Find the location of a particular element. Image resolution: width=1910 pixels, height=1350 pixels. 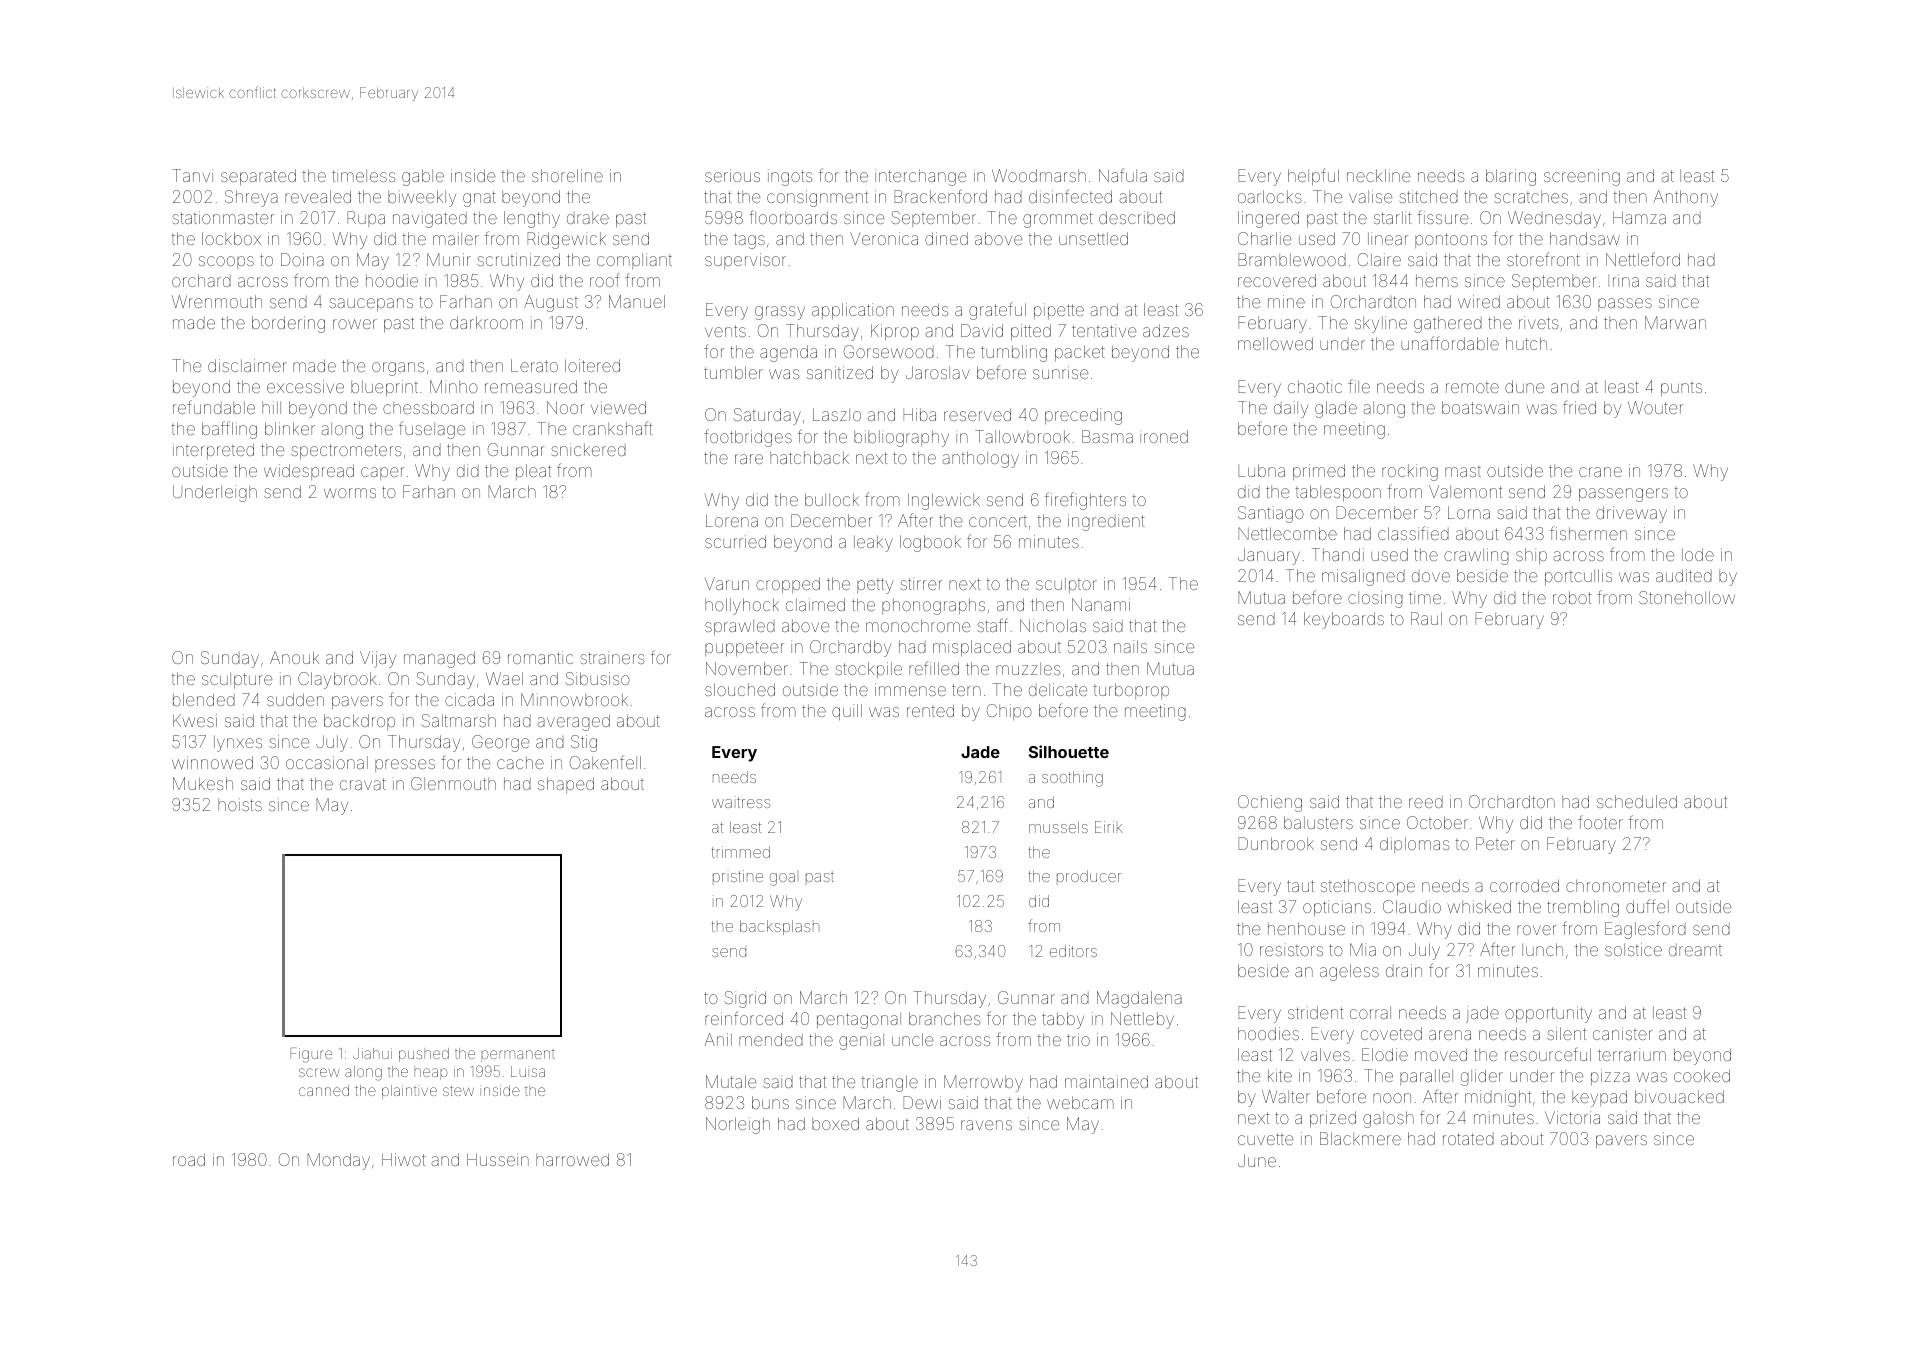

preceding is located at coordinates (1083, 416).
